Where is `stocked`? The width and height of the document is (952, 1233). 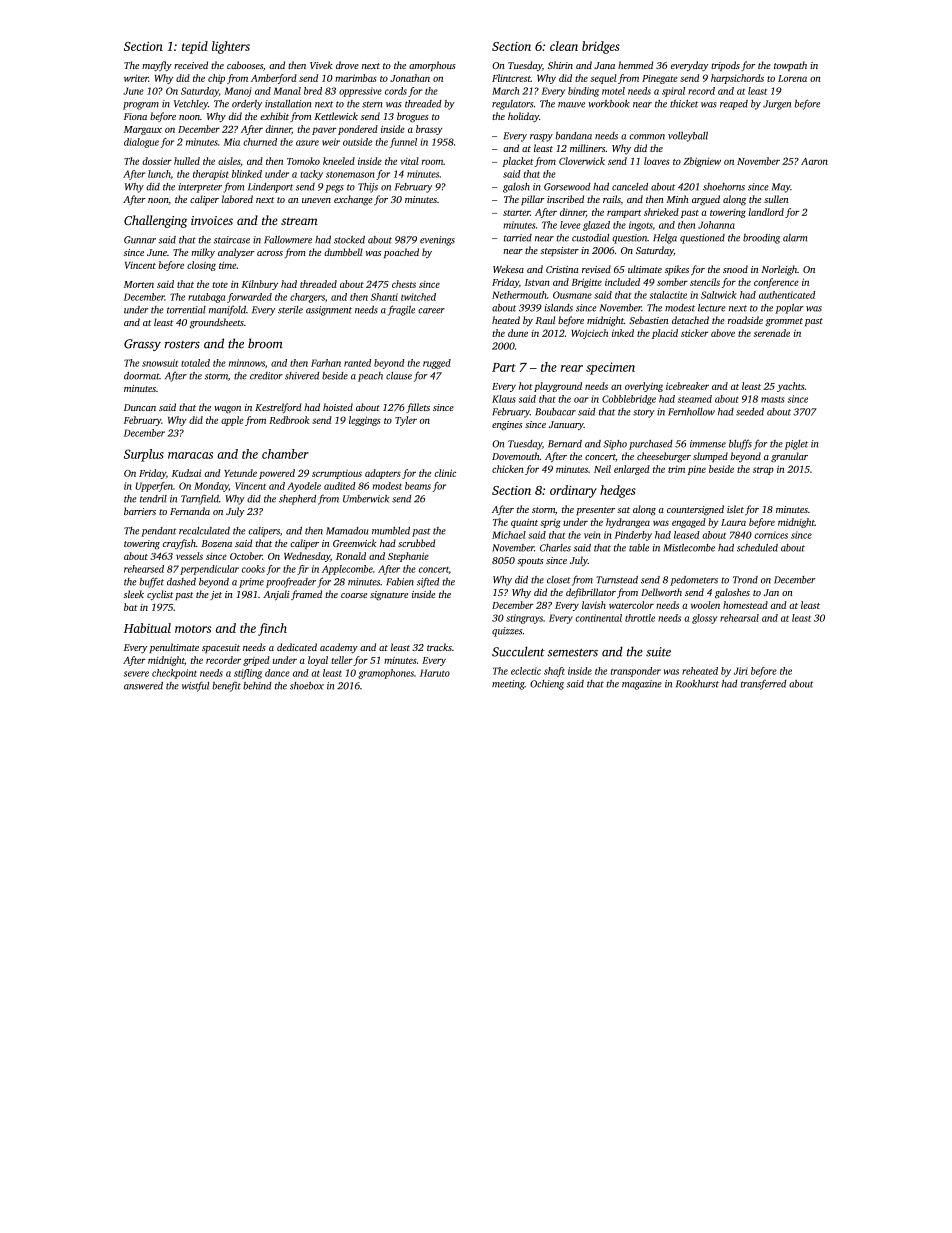
stocked is located at coordinates (349, 240).
